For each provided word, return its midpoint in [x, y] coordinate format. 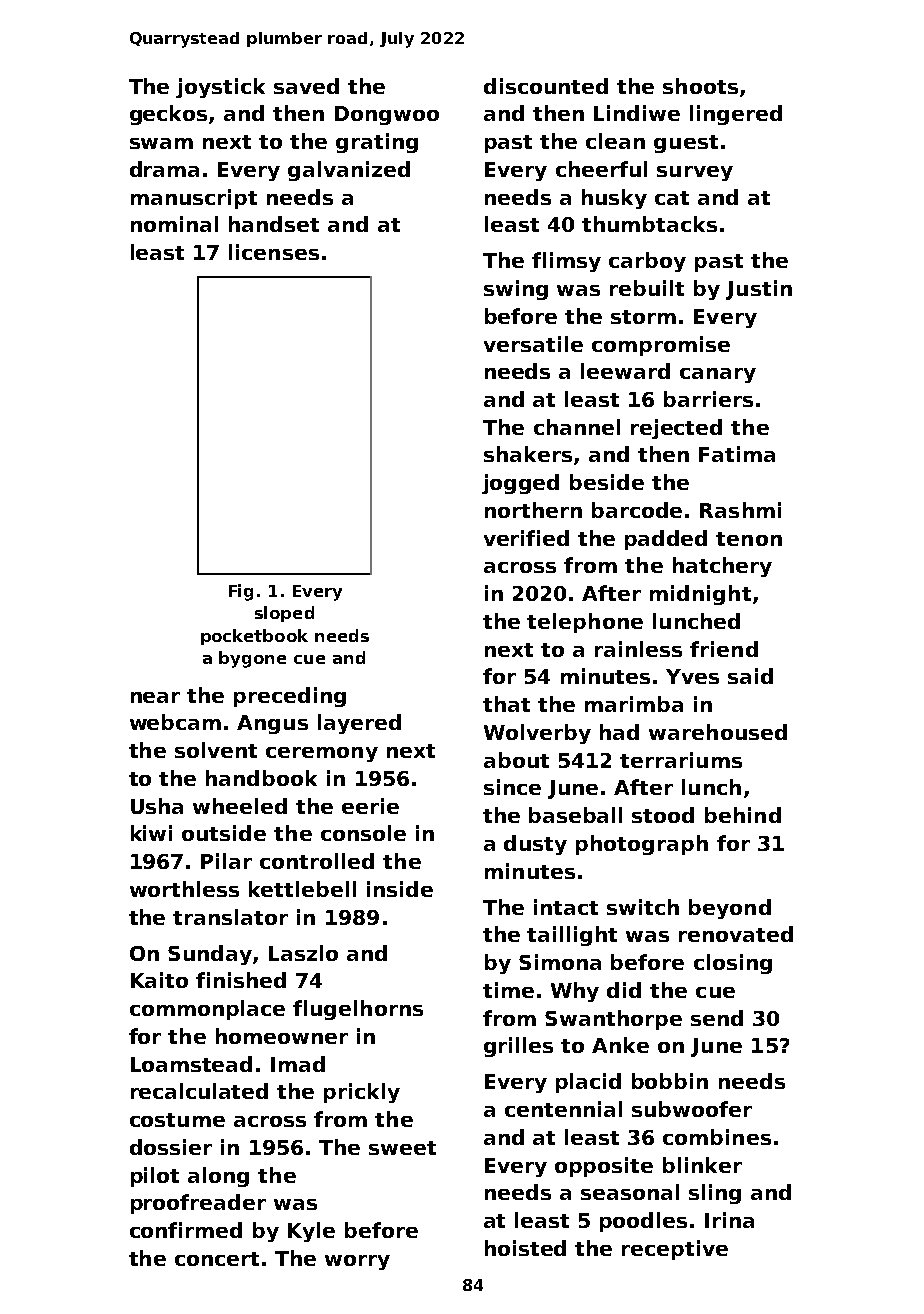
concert [217, 1259]
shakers [528, 454]
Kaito [159, 980]
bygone [252, 659]
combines [717, 1137]
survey [695, 173]
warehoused [718, 732]
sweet [402, 1148]
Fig [241, 592]
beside [607, 482]
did [624, 990]
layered [359, 724]
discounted [546, 86]
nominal [174, 224]
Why [575, 992]
